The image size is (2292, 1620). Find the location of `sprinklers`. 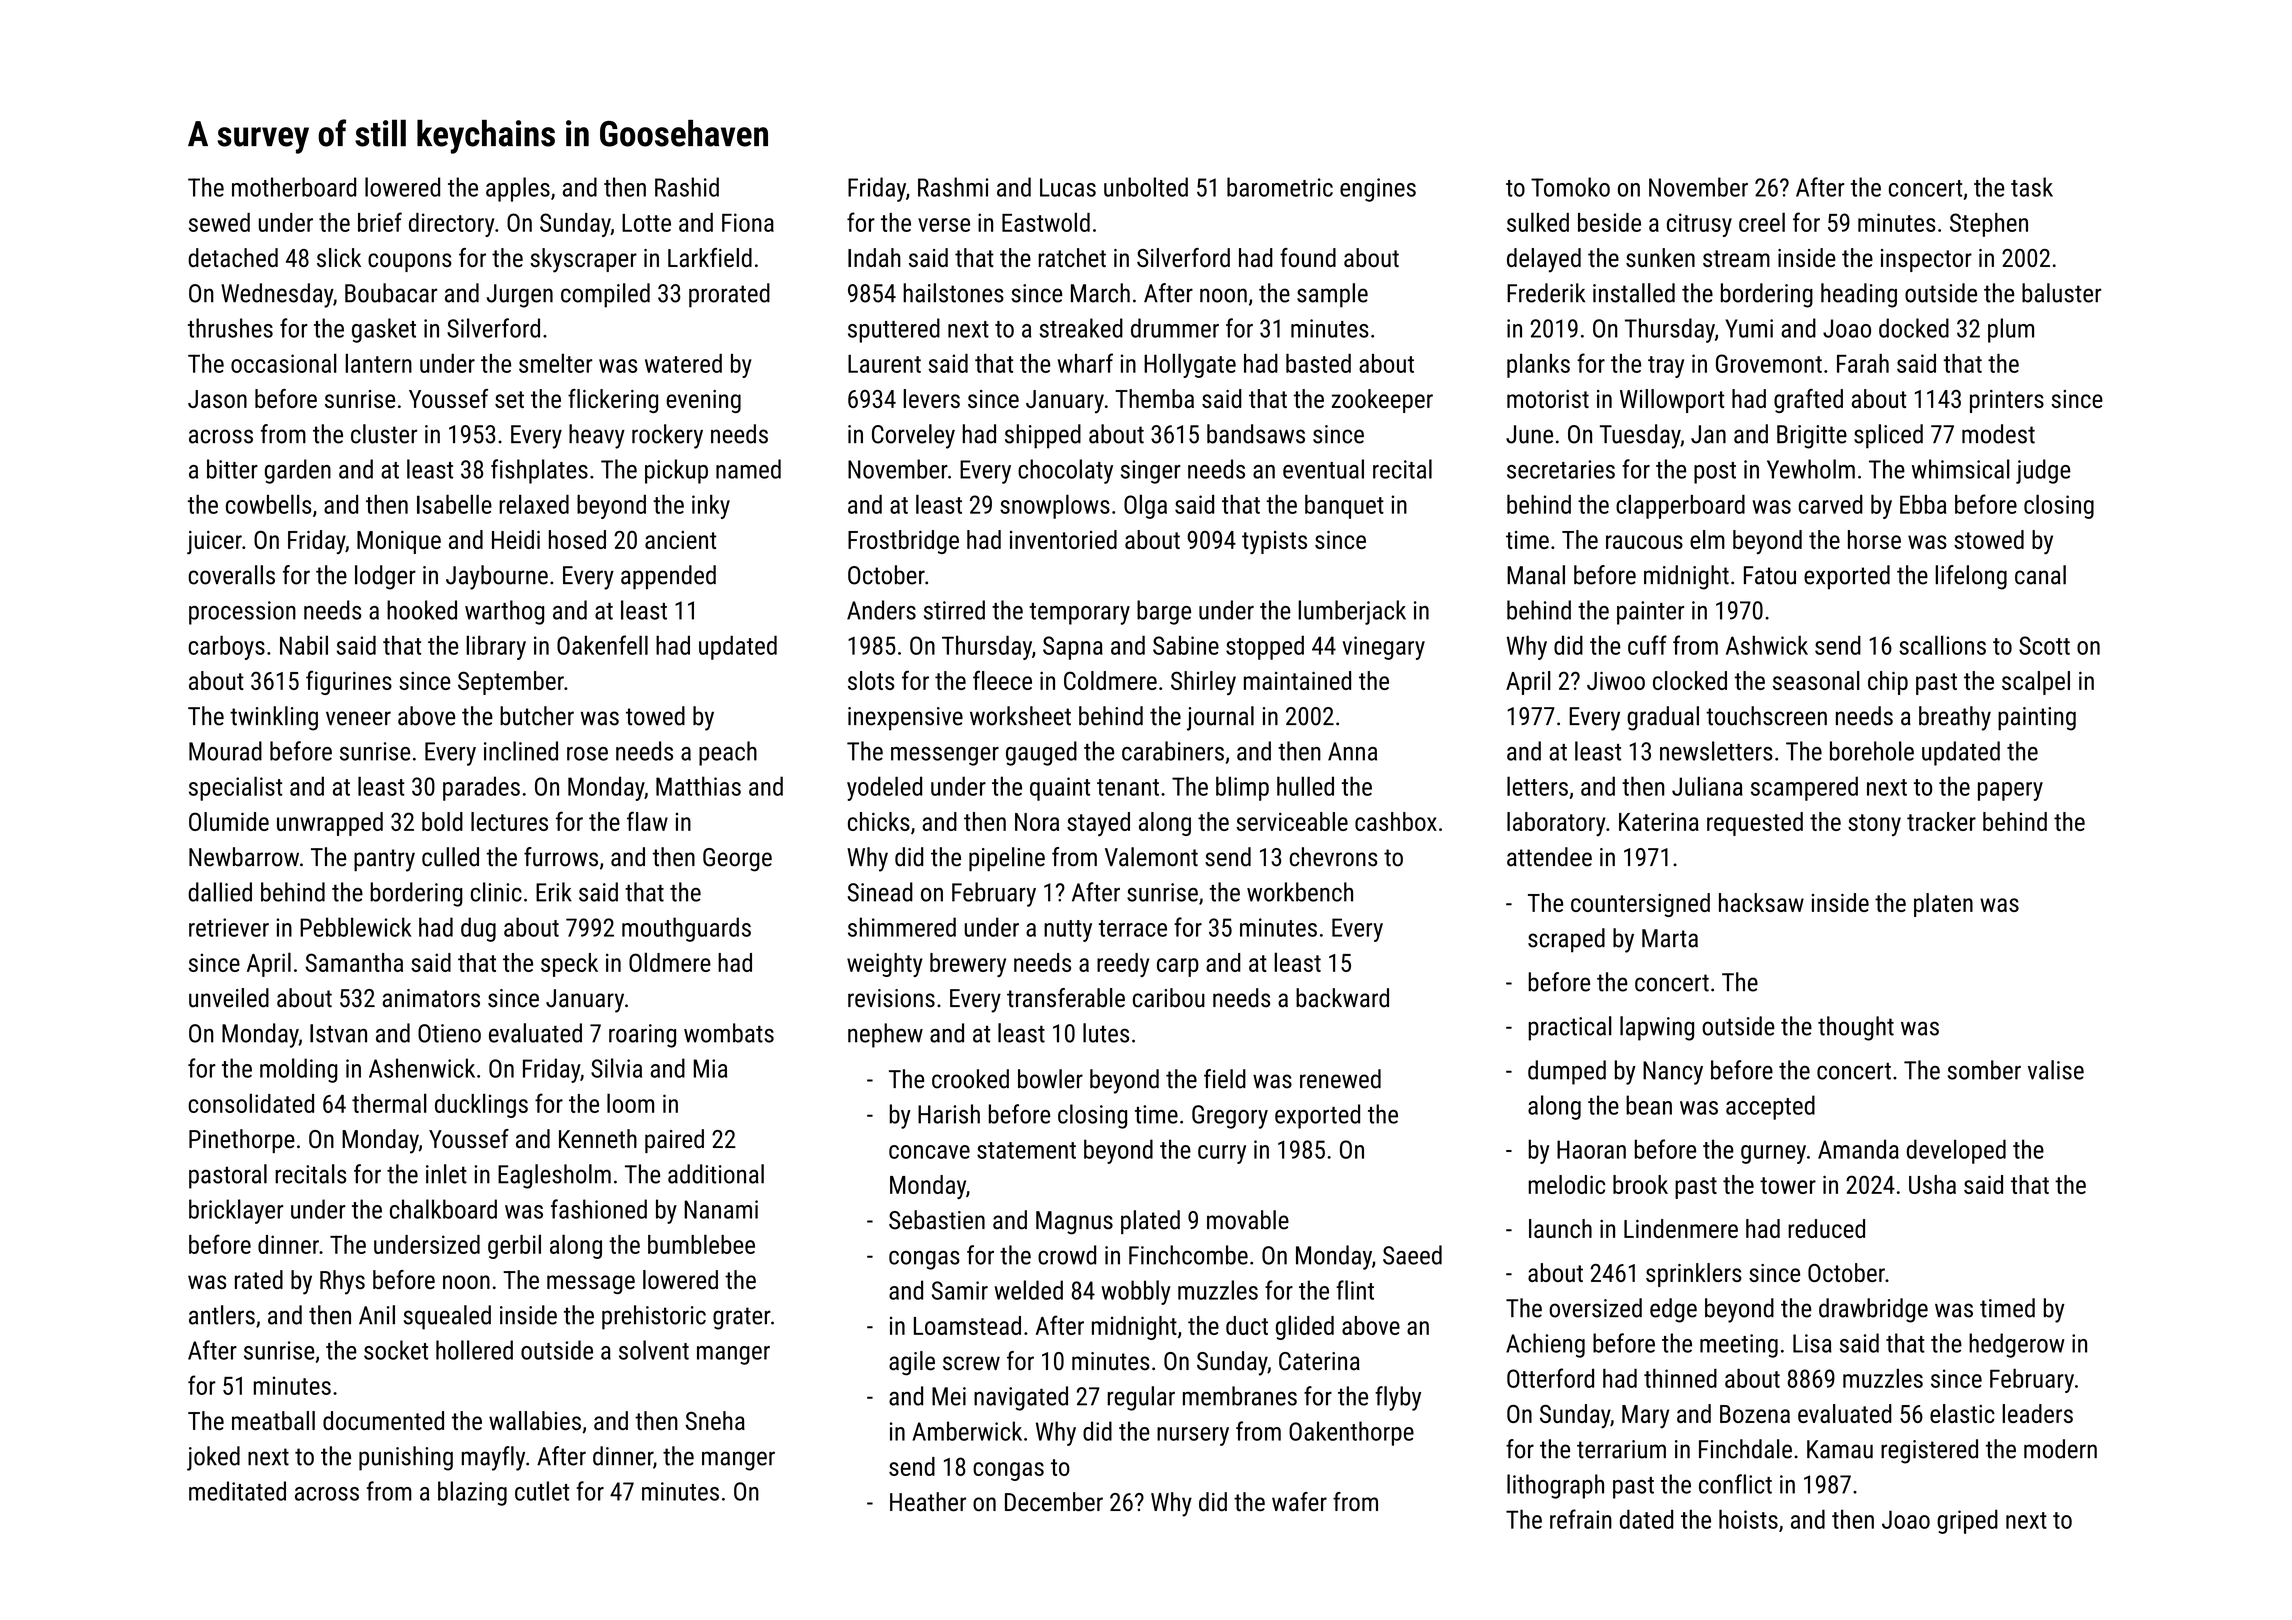

sprinklers is located at coordinates (1694, 1275).
